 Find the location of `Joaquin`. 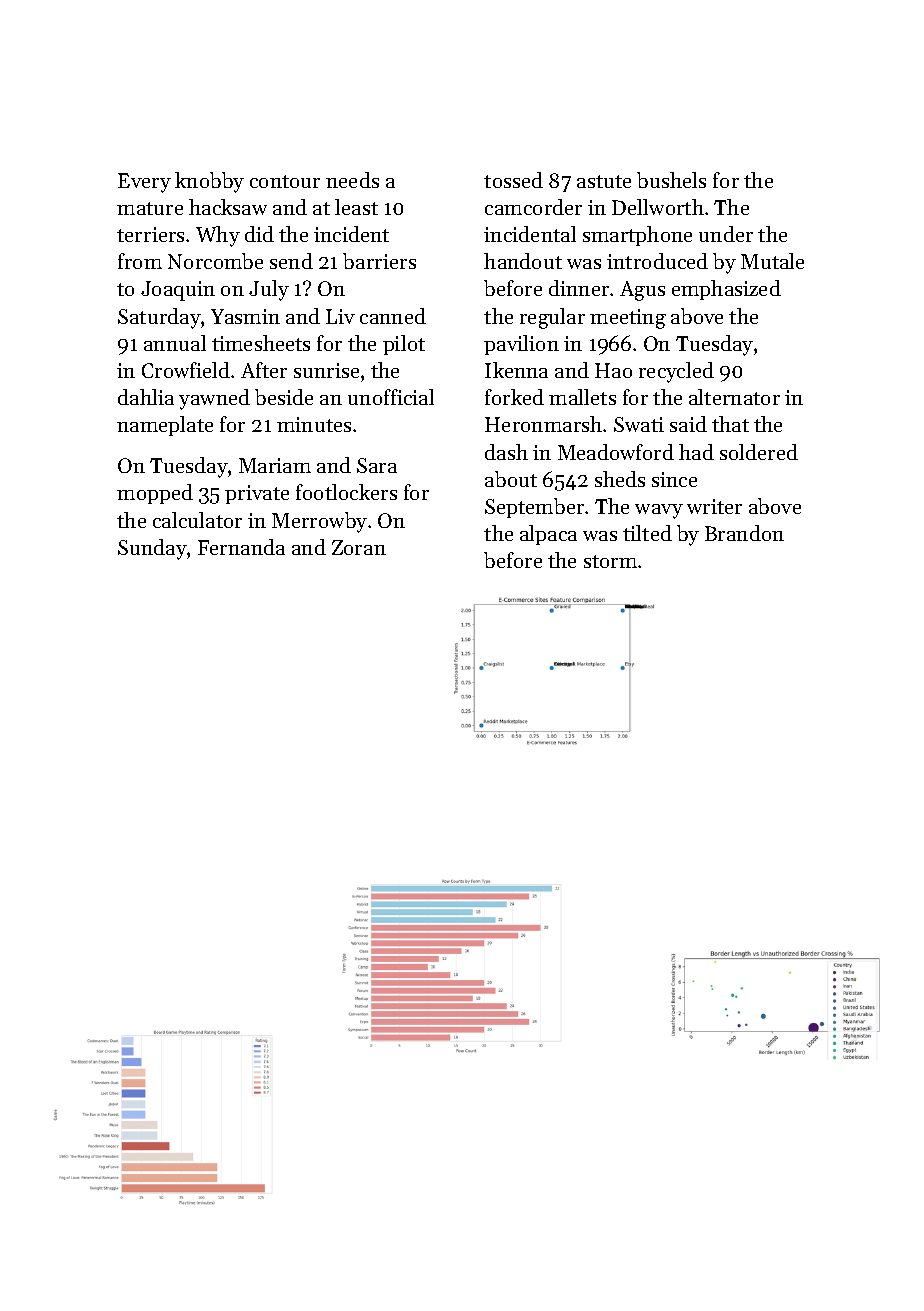

Joaquin is located at coordinates (178, 291).
